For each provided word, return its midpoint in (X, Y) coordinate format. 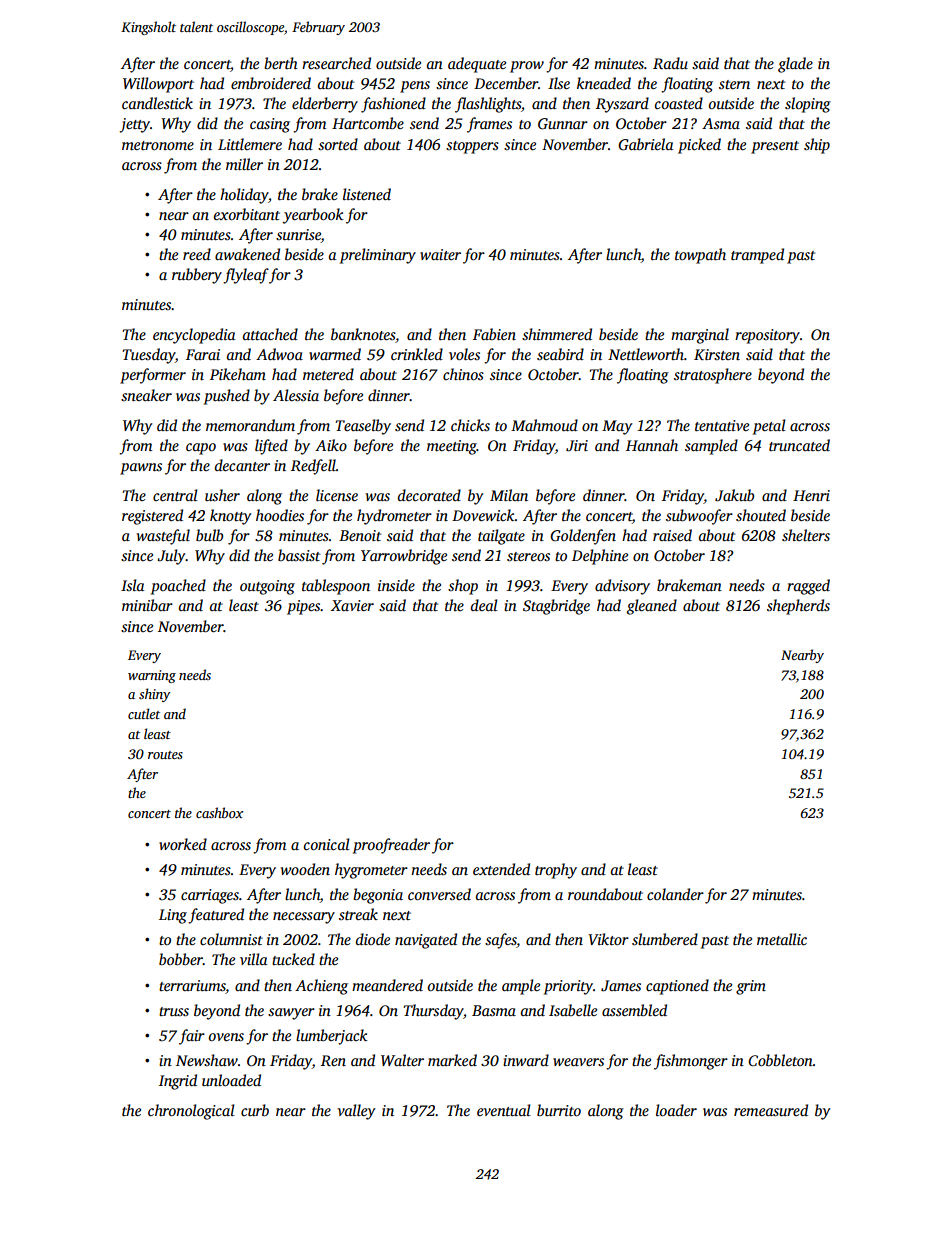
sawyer (291, 1014)
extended (501, 869)
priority (568, 987)
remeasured (771, 1110)
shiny (154, 695)
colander (675, 894)
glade (795, 65)
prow (527, 67)
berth (281, 63)
